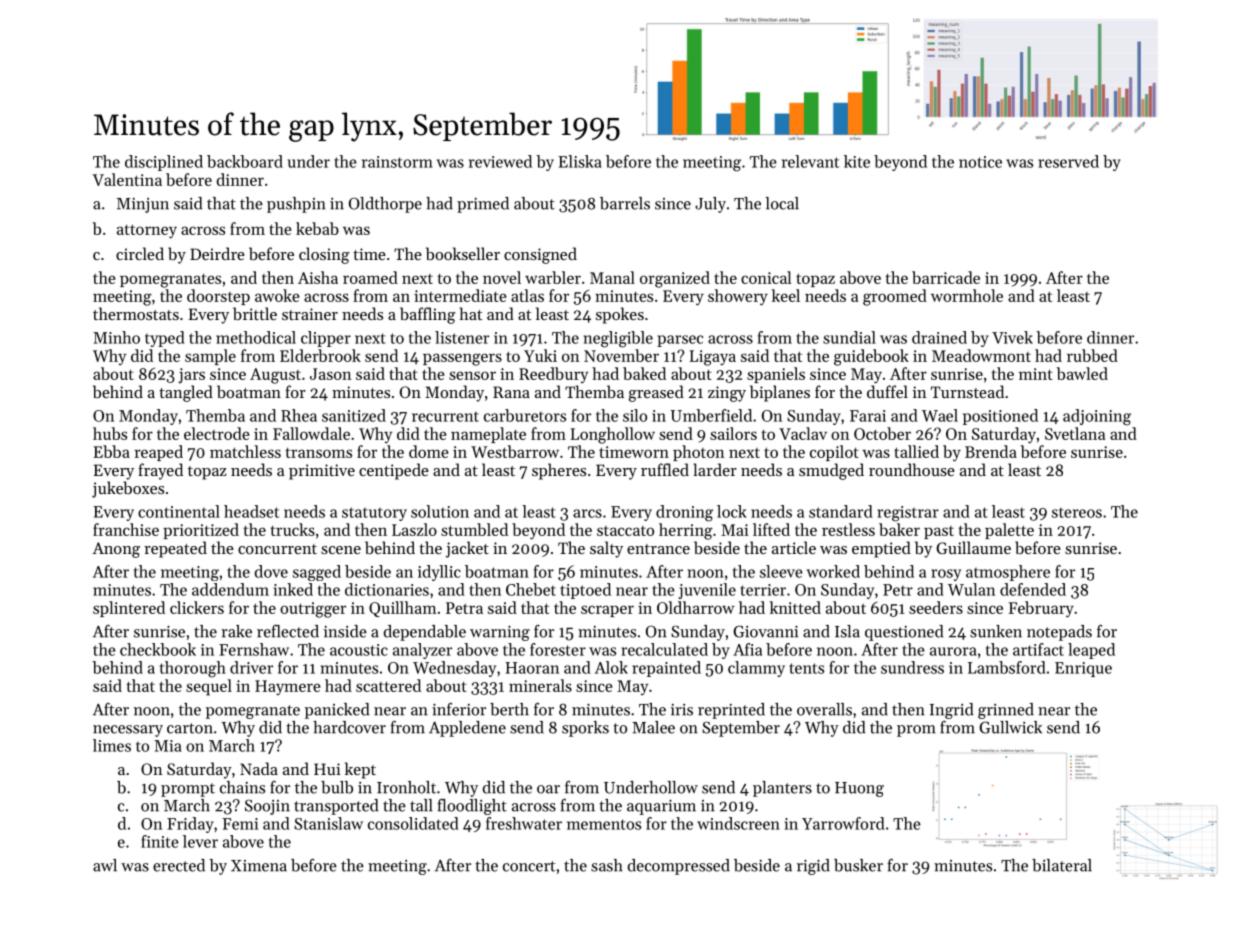 Image resolution: width=1233 pixels, height=952 pixels. I want to click on checkbook, so click(158, 649).
